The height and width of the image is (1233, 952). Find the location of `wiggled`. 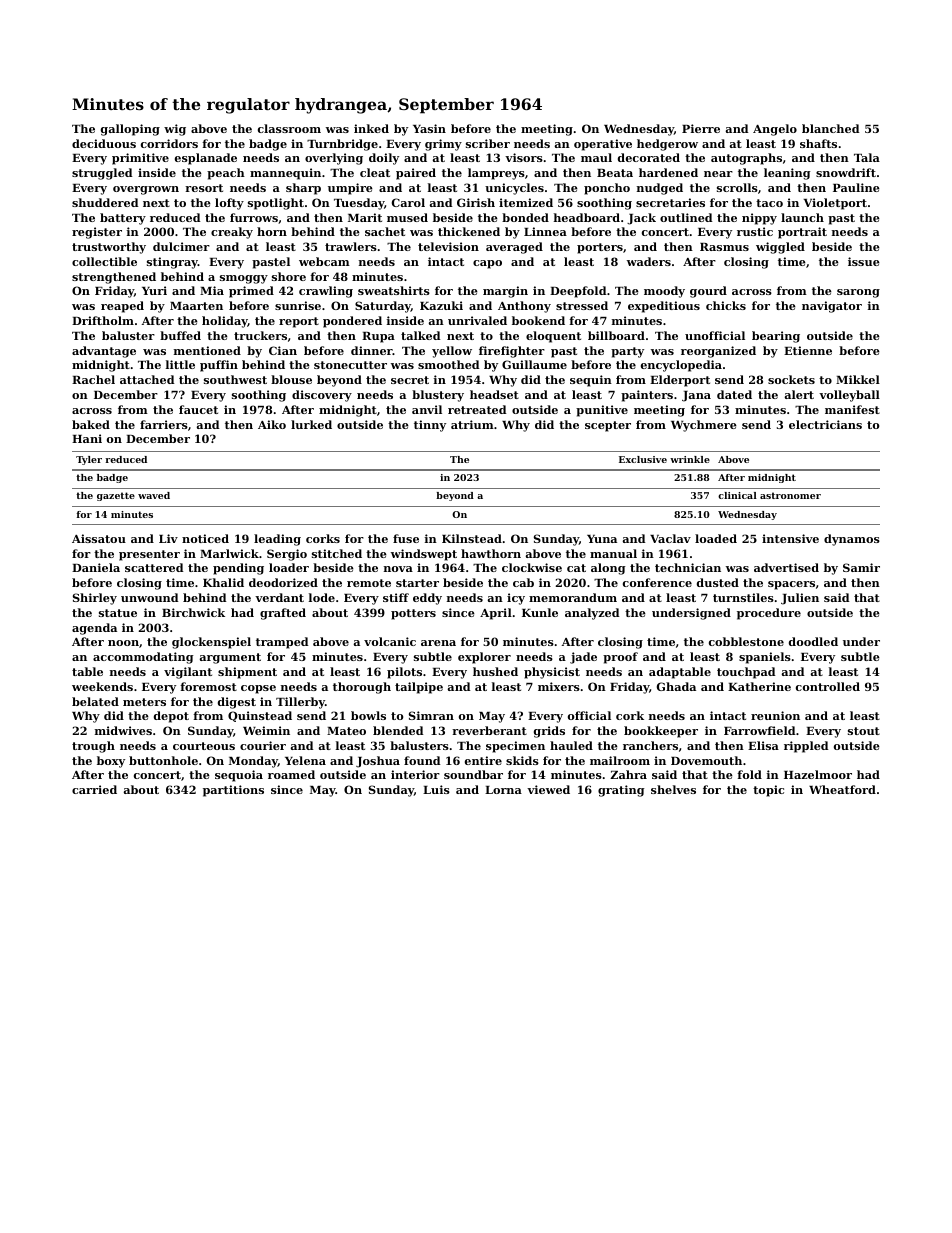

wiggled is located at coordinates (780, 248).
